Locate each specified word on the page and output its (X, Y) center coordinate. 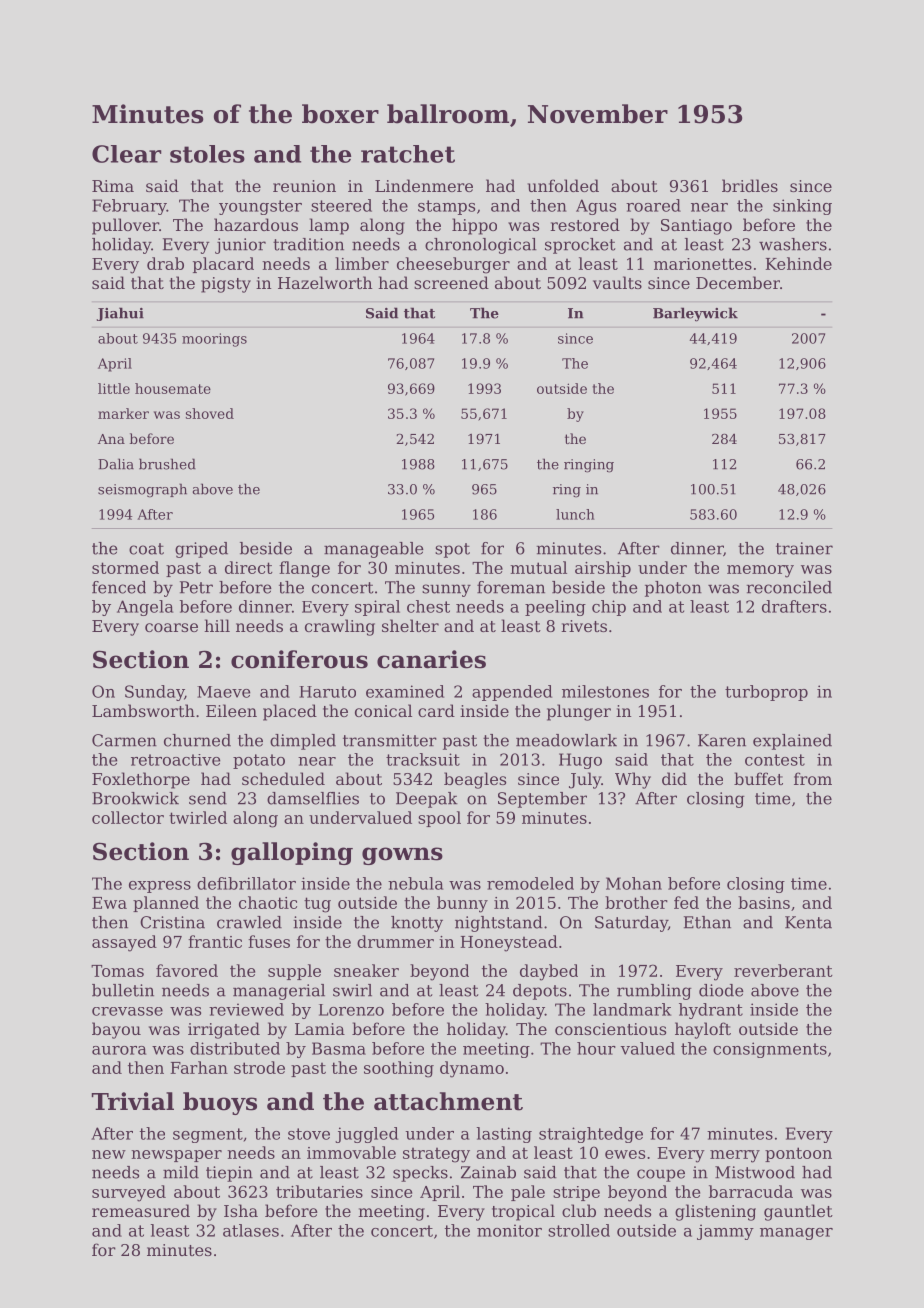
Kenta (808, 922)
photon (673, 589)
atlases (251, 1230)
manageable (374, 550)
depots (540, 992)
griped (201, 550)
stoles (207, 154)
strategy (436, 1155)
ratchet (408, 154)
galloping (292, 853)
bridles (750, 185)
